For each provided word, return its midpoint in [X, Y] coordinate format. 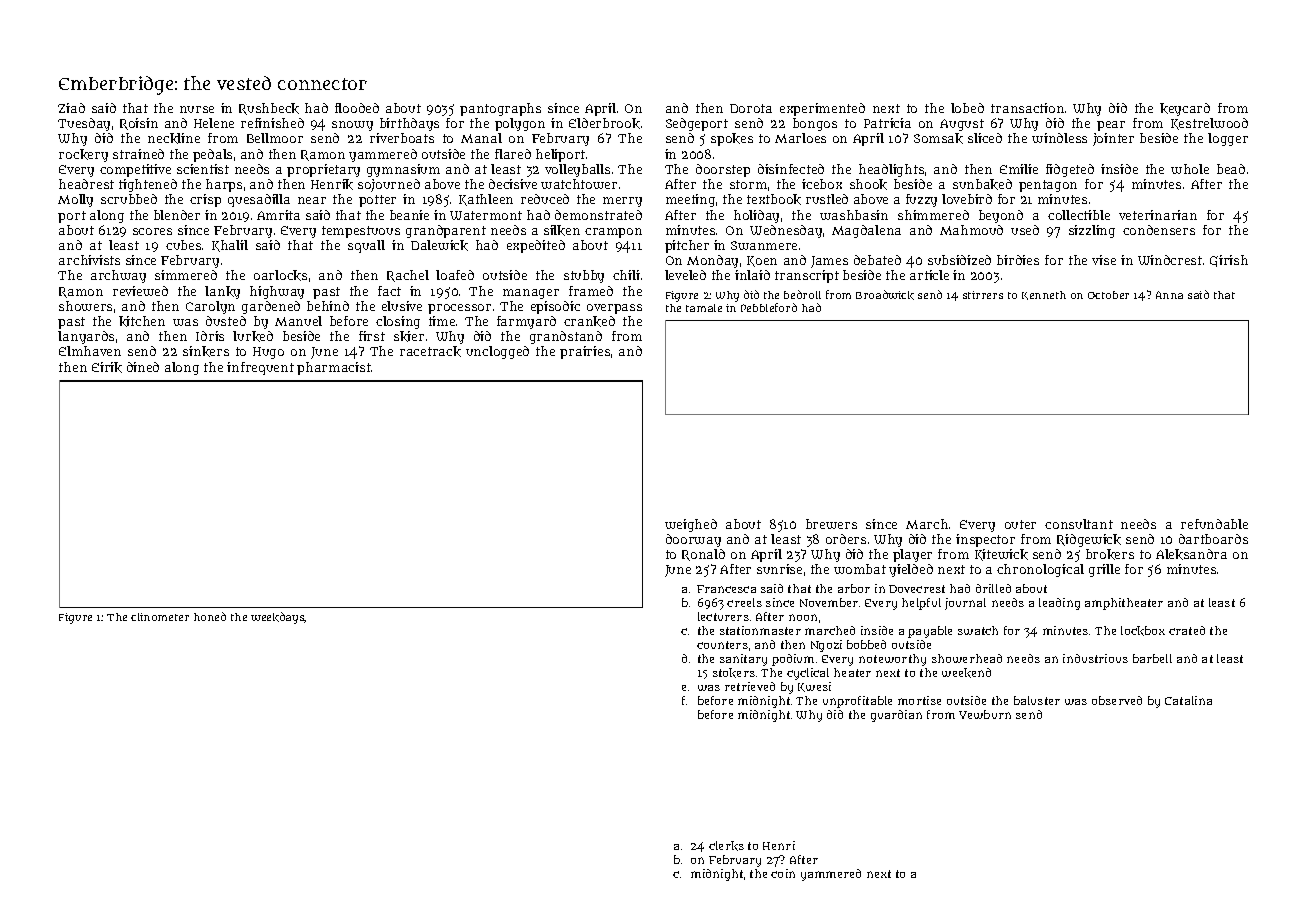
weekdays [278, 618]
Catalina [1188, 700]
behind [328, 306]
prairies [585, 352]
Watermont [486, 215]
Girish [1229, 261]
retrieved [750, 686]
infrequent [260, 368]
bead [1231, 169]
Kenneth [1044, 295]
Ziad [71, 108]
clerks [726, 846]
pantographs [500, 109]
